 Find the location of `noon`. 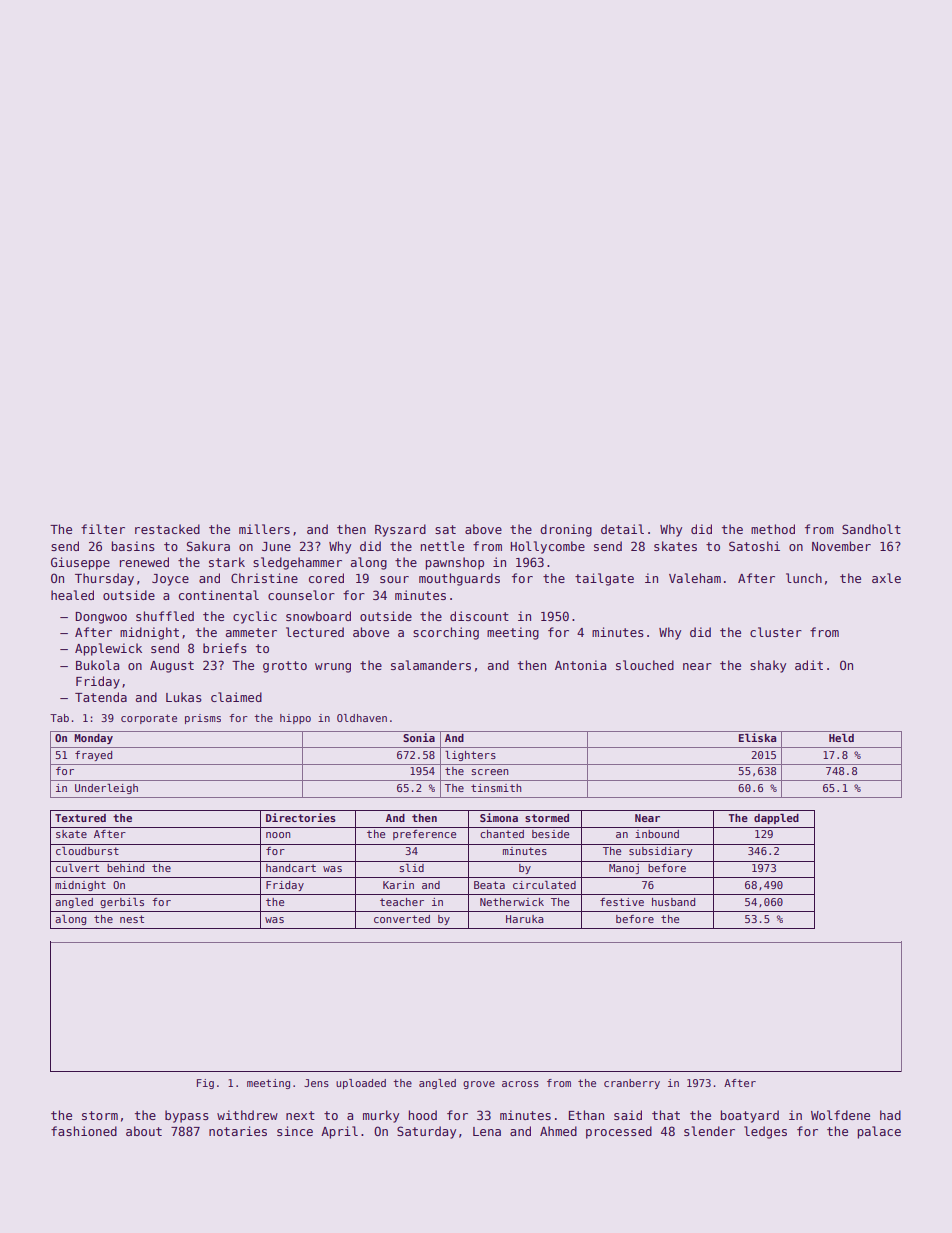

noon is located at coordinates (278, 835).
